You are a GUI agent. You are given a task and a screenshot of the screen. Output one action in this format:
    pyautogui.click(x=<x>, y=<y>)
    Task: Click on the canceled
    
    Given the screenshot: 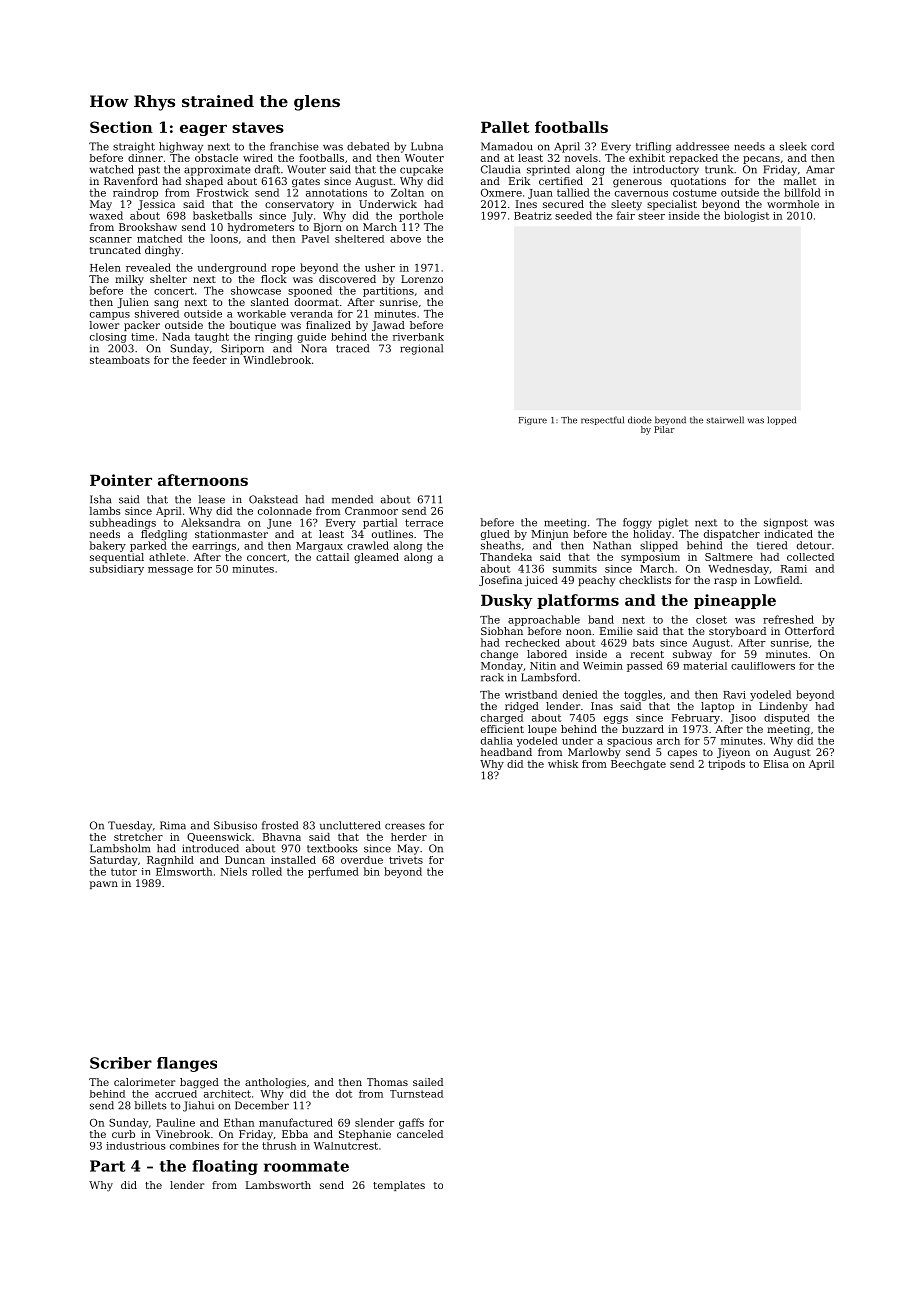 What is the action you would take?
    pyautogui.click(x=420, y=1134)
